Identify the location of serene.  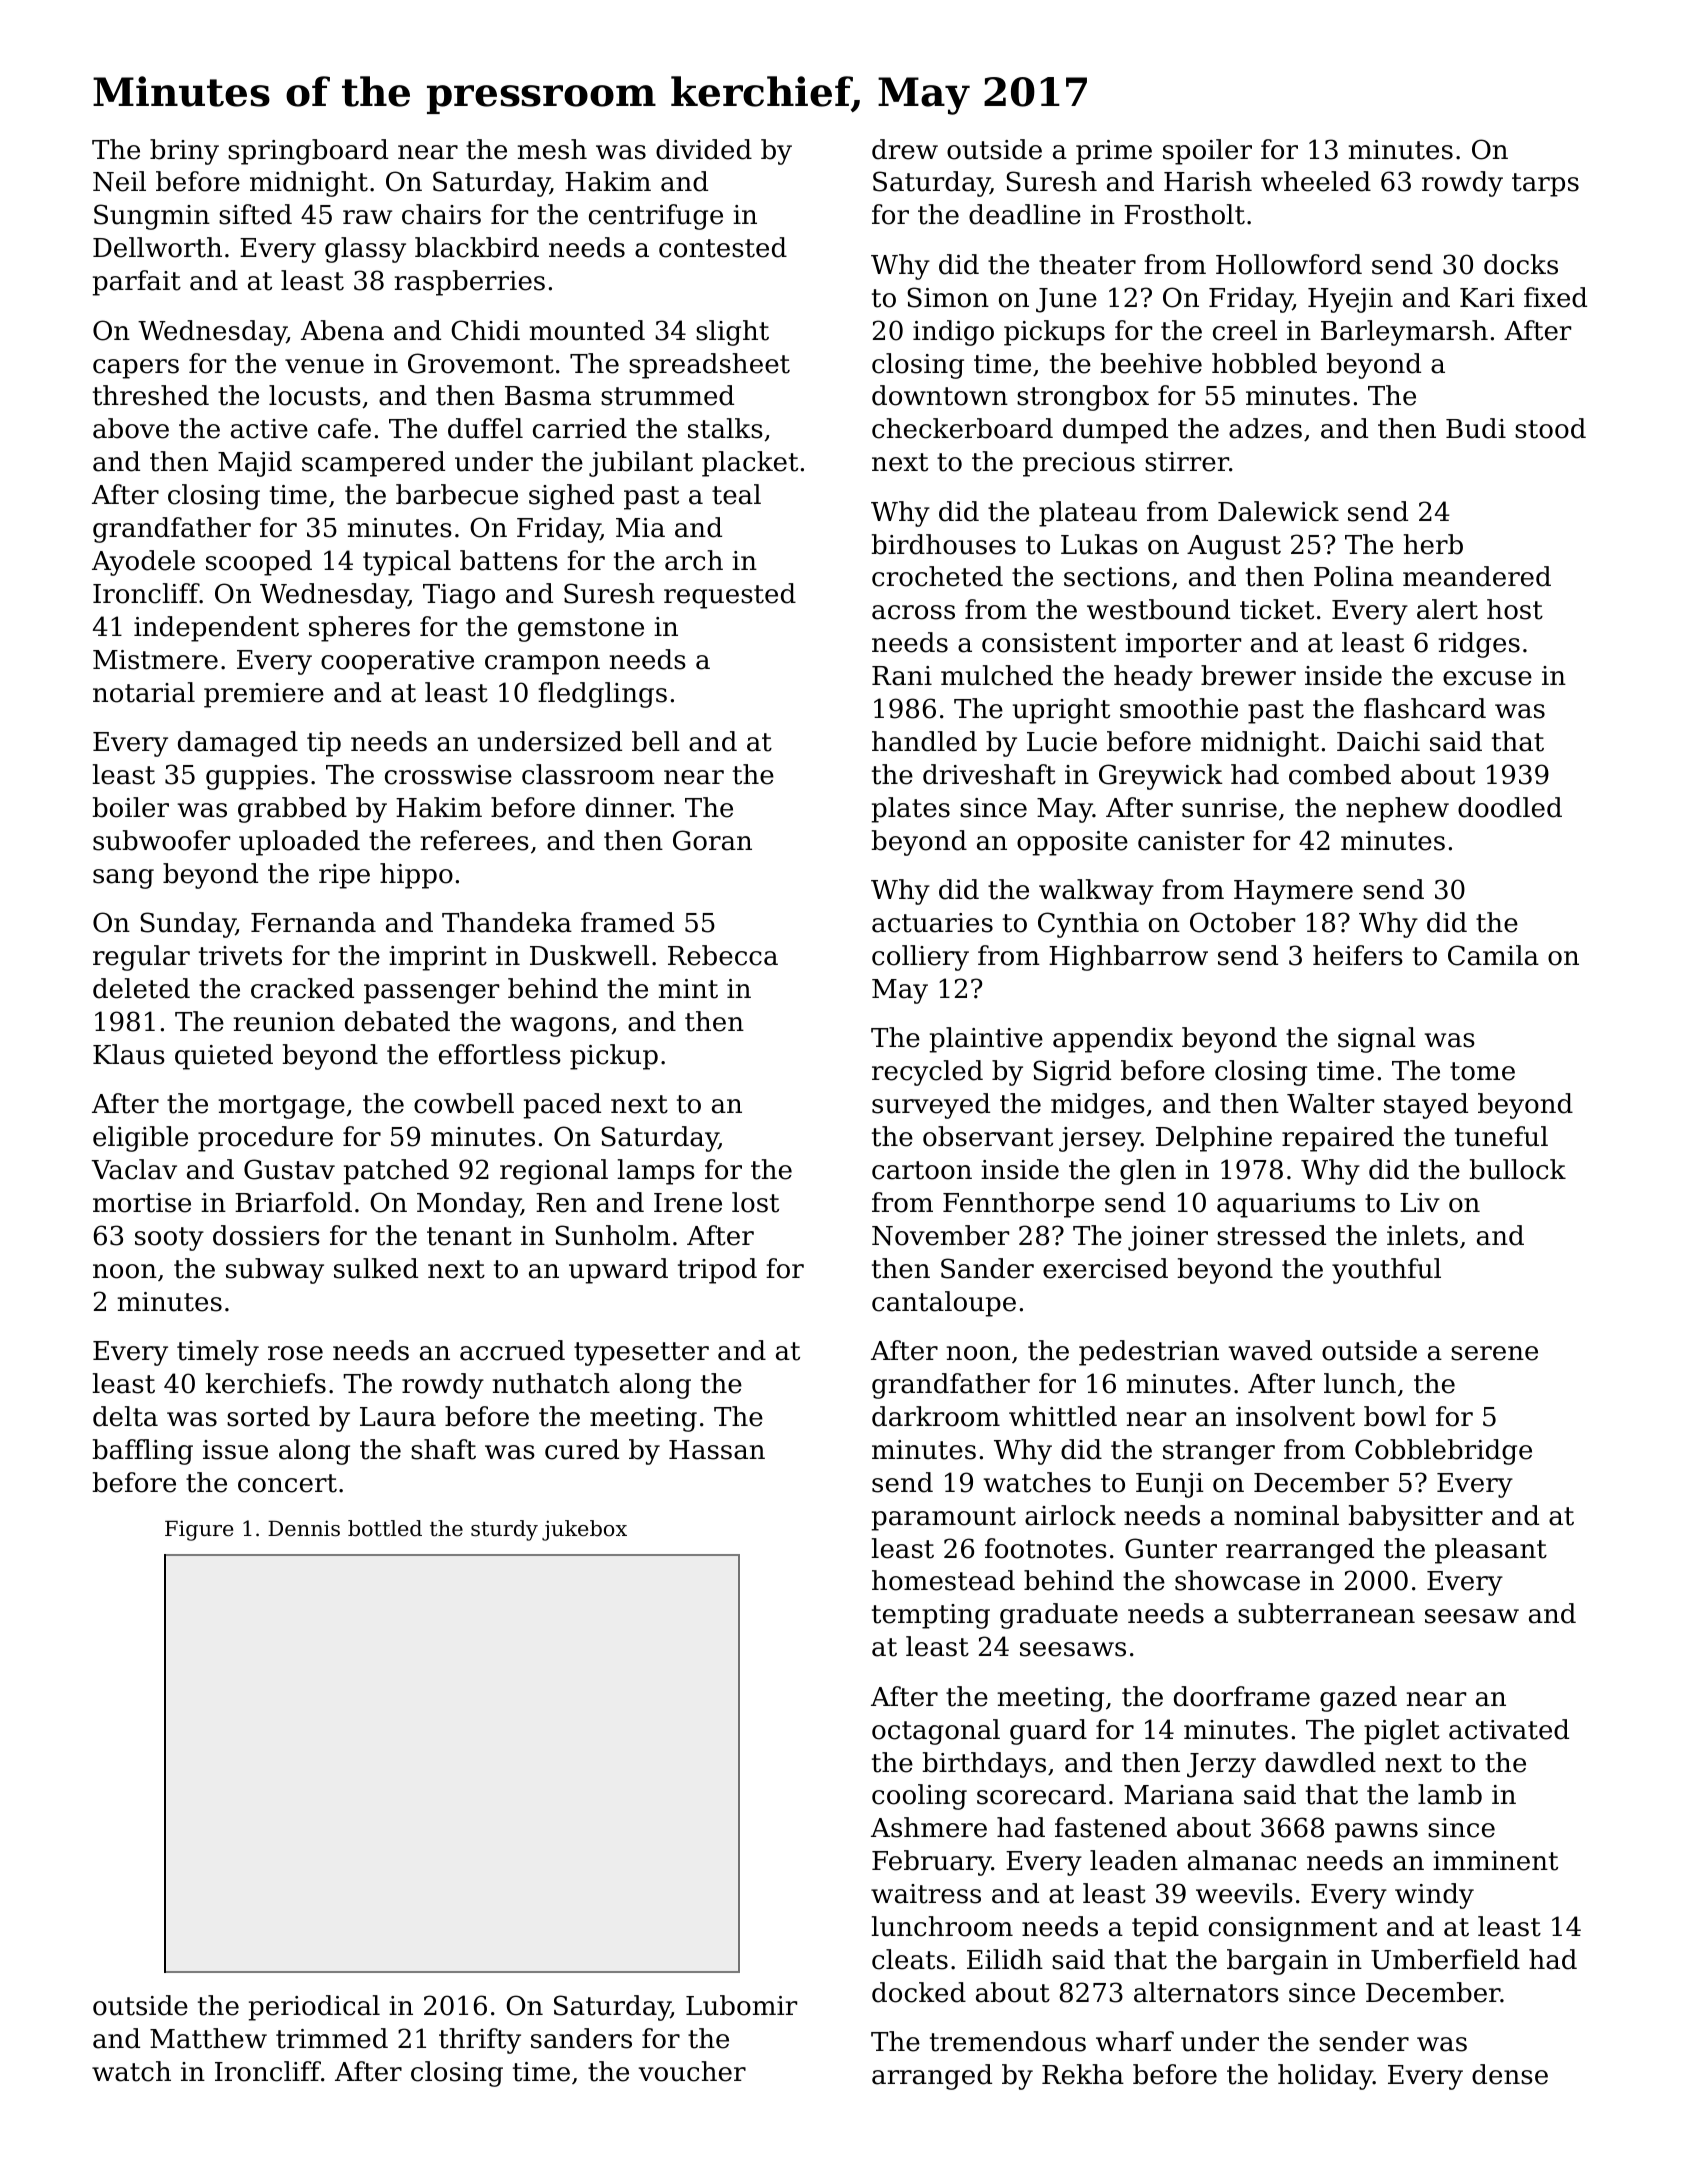
(1494, 1353).
